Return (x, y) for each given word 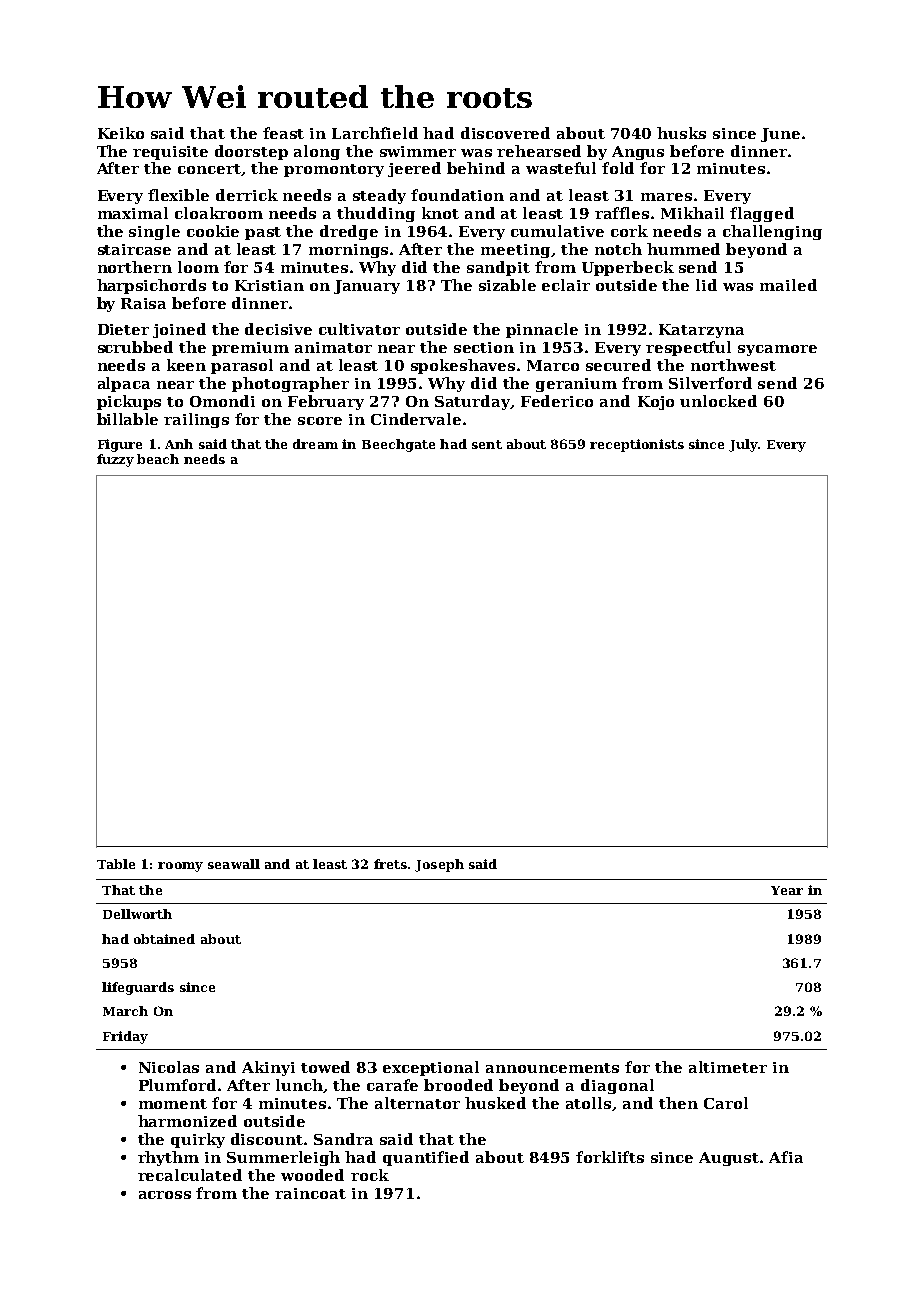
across (165, 1195)
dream (315, 444)
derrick (247, 195)
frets (390, 864)
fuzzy (115, 460)
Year (787, 890)
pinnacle (542, 330)
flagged (762, 214)
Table (116, 864)
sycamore (777, 350)
